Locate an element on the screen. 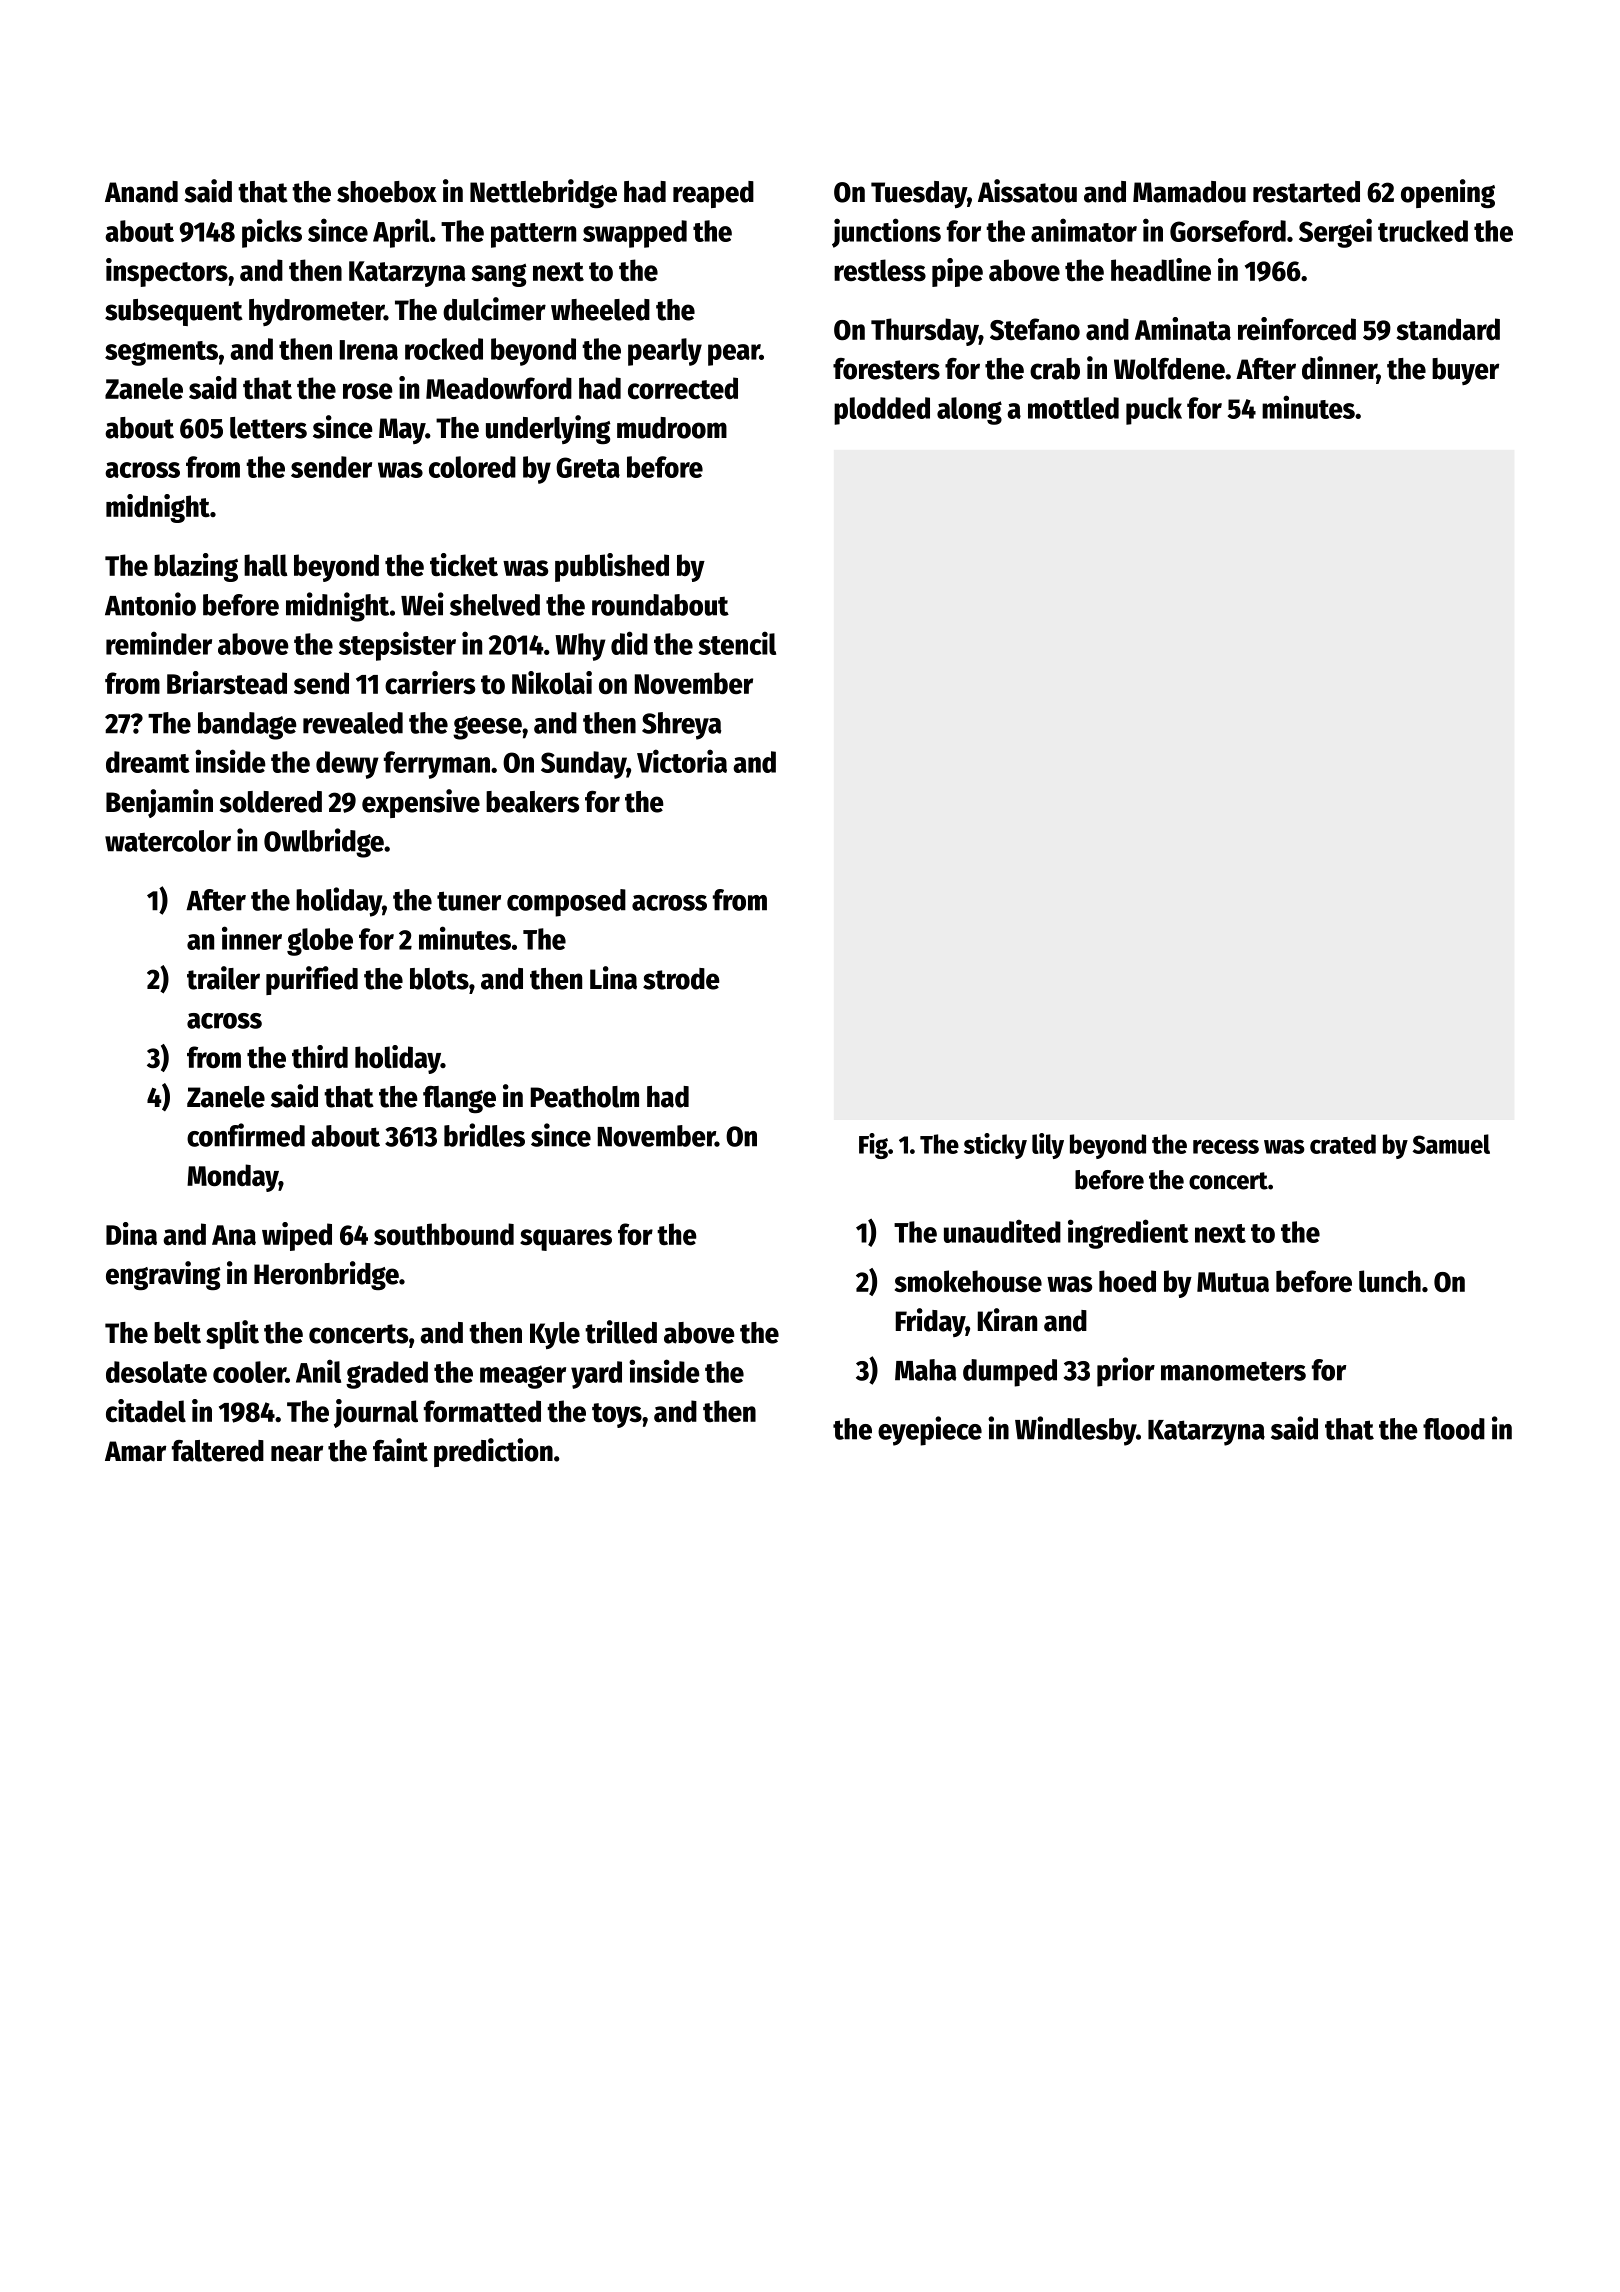 The height and width of the screenshot is (2292, 1620). Anand is located at coordinates (141, 192).
